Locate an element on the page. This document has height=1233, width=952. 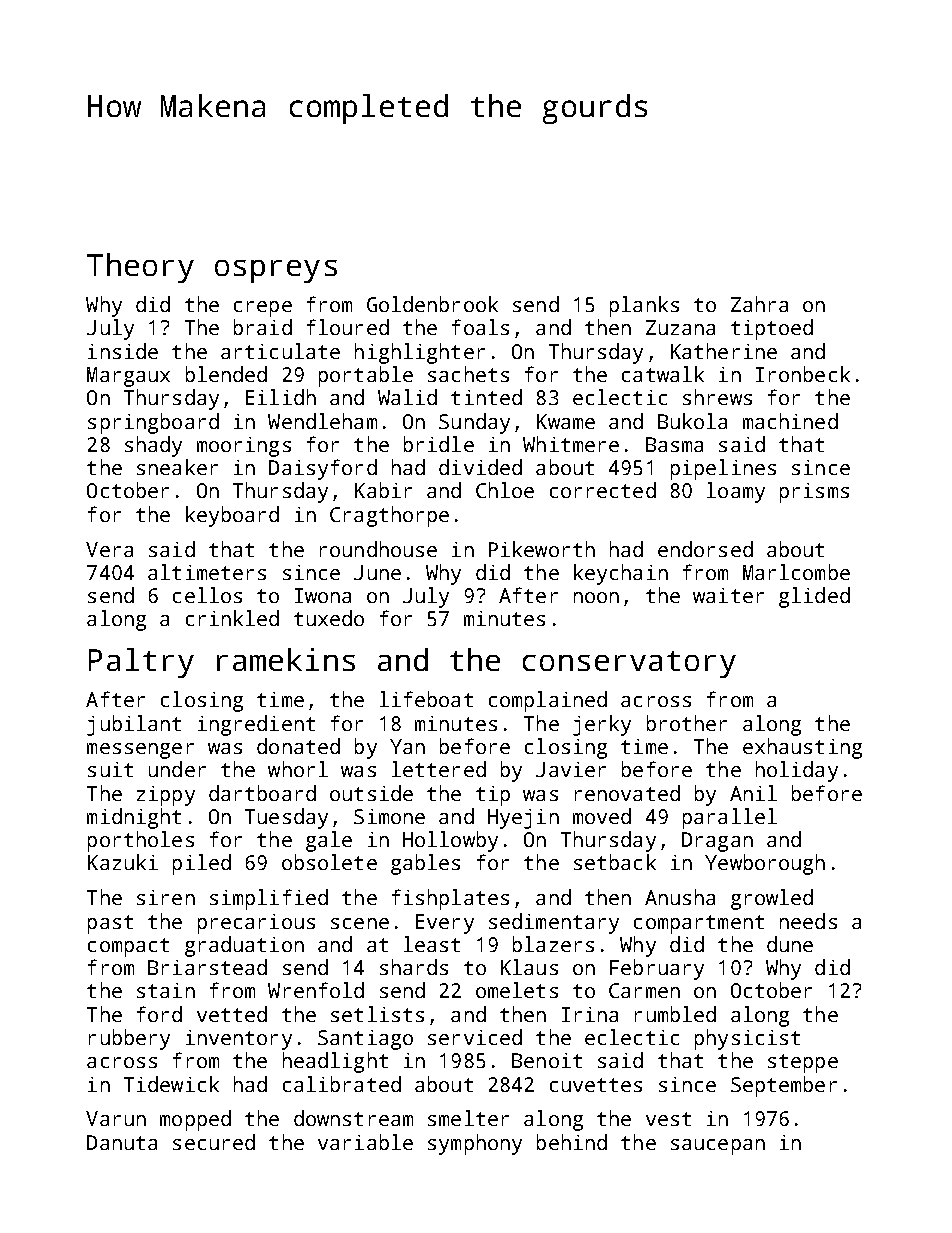
ospreys is located at coordinates (276, 271).
